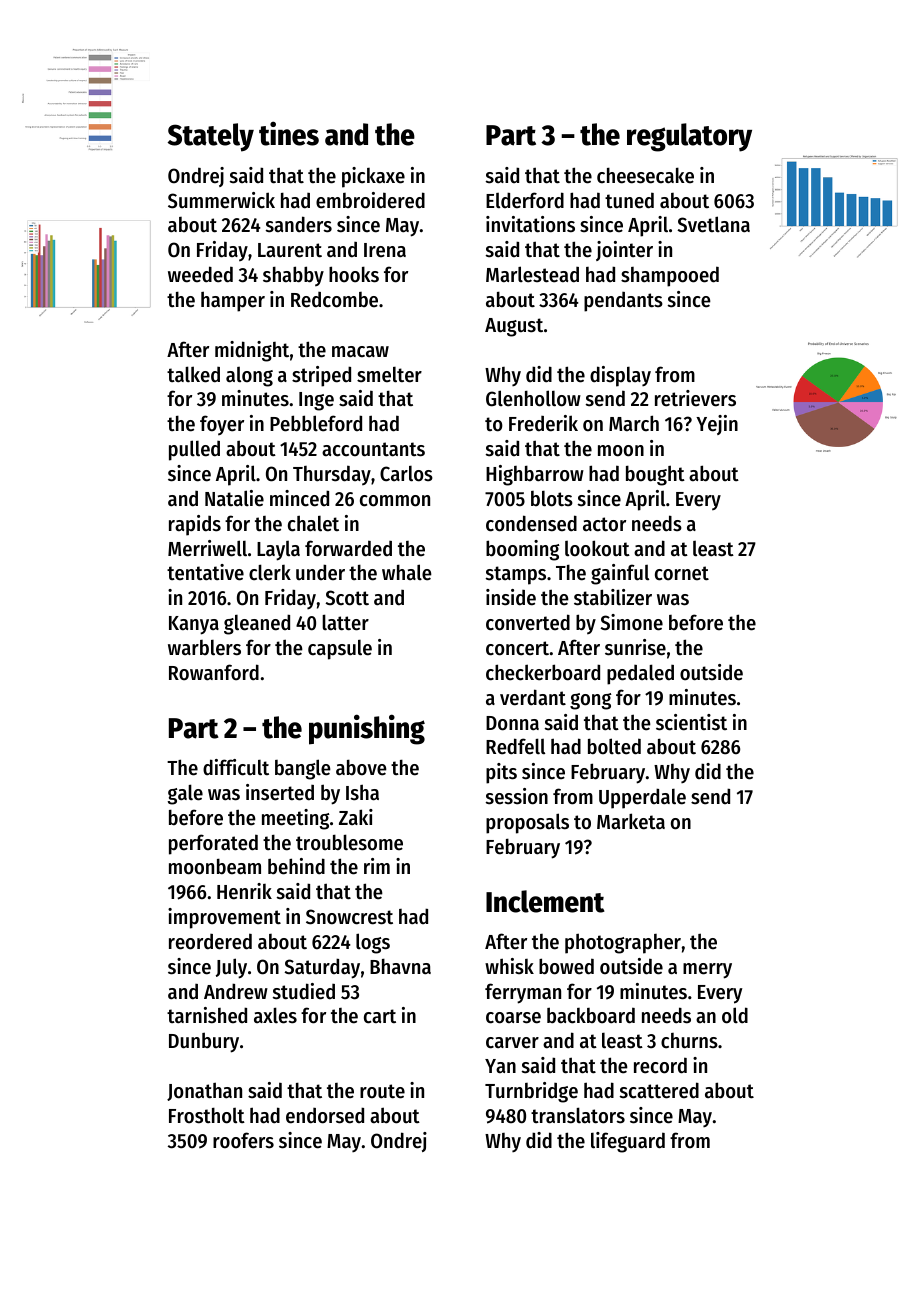 This screenshot has height=1311, width=924. Describe the element at coordinates (211, 137) in the screenshot. I see `Stately` at that location.
